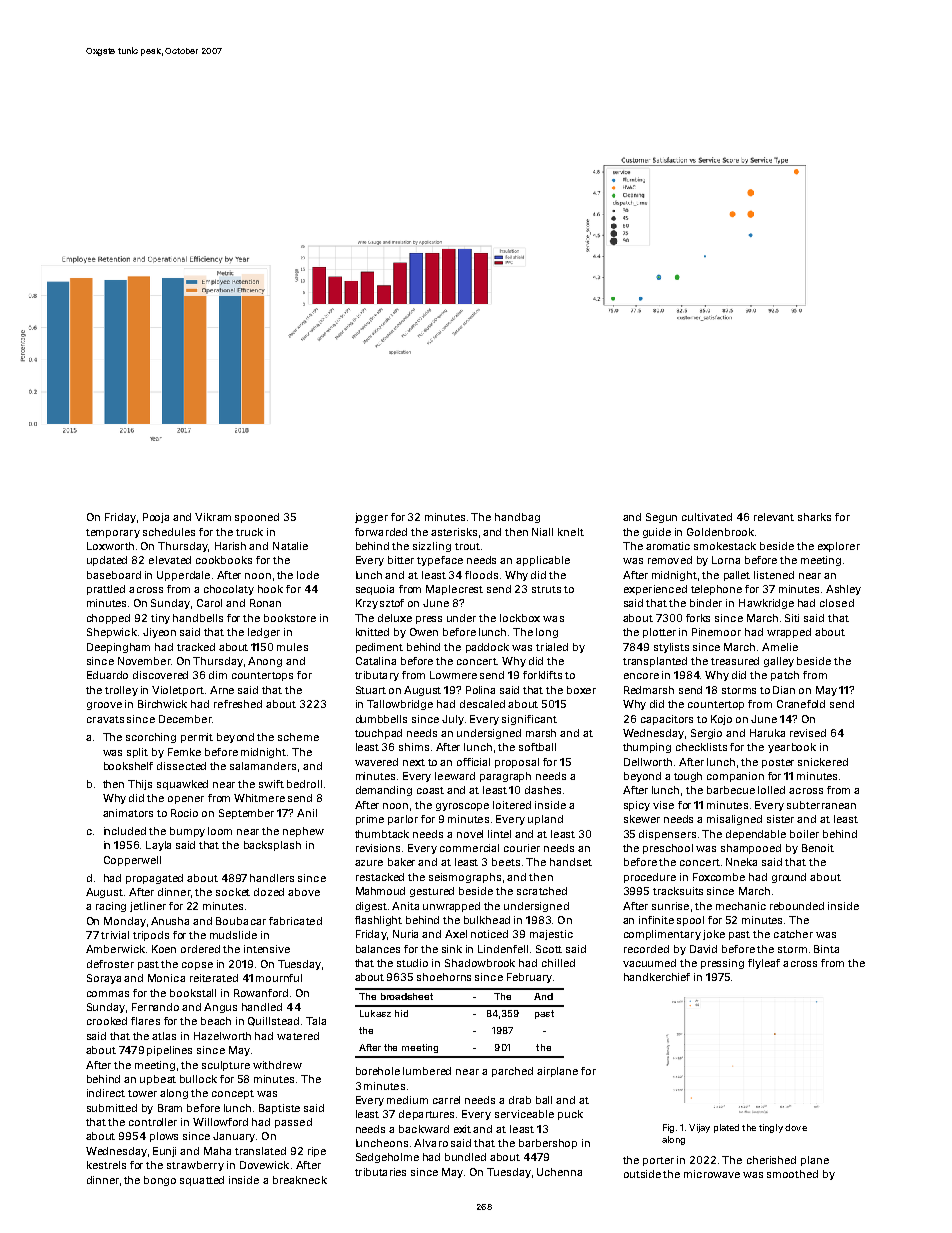  I want to click on coast, so click(430, 790).
